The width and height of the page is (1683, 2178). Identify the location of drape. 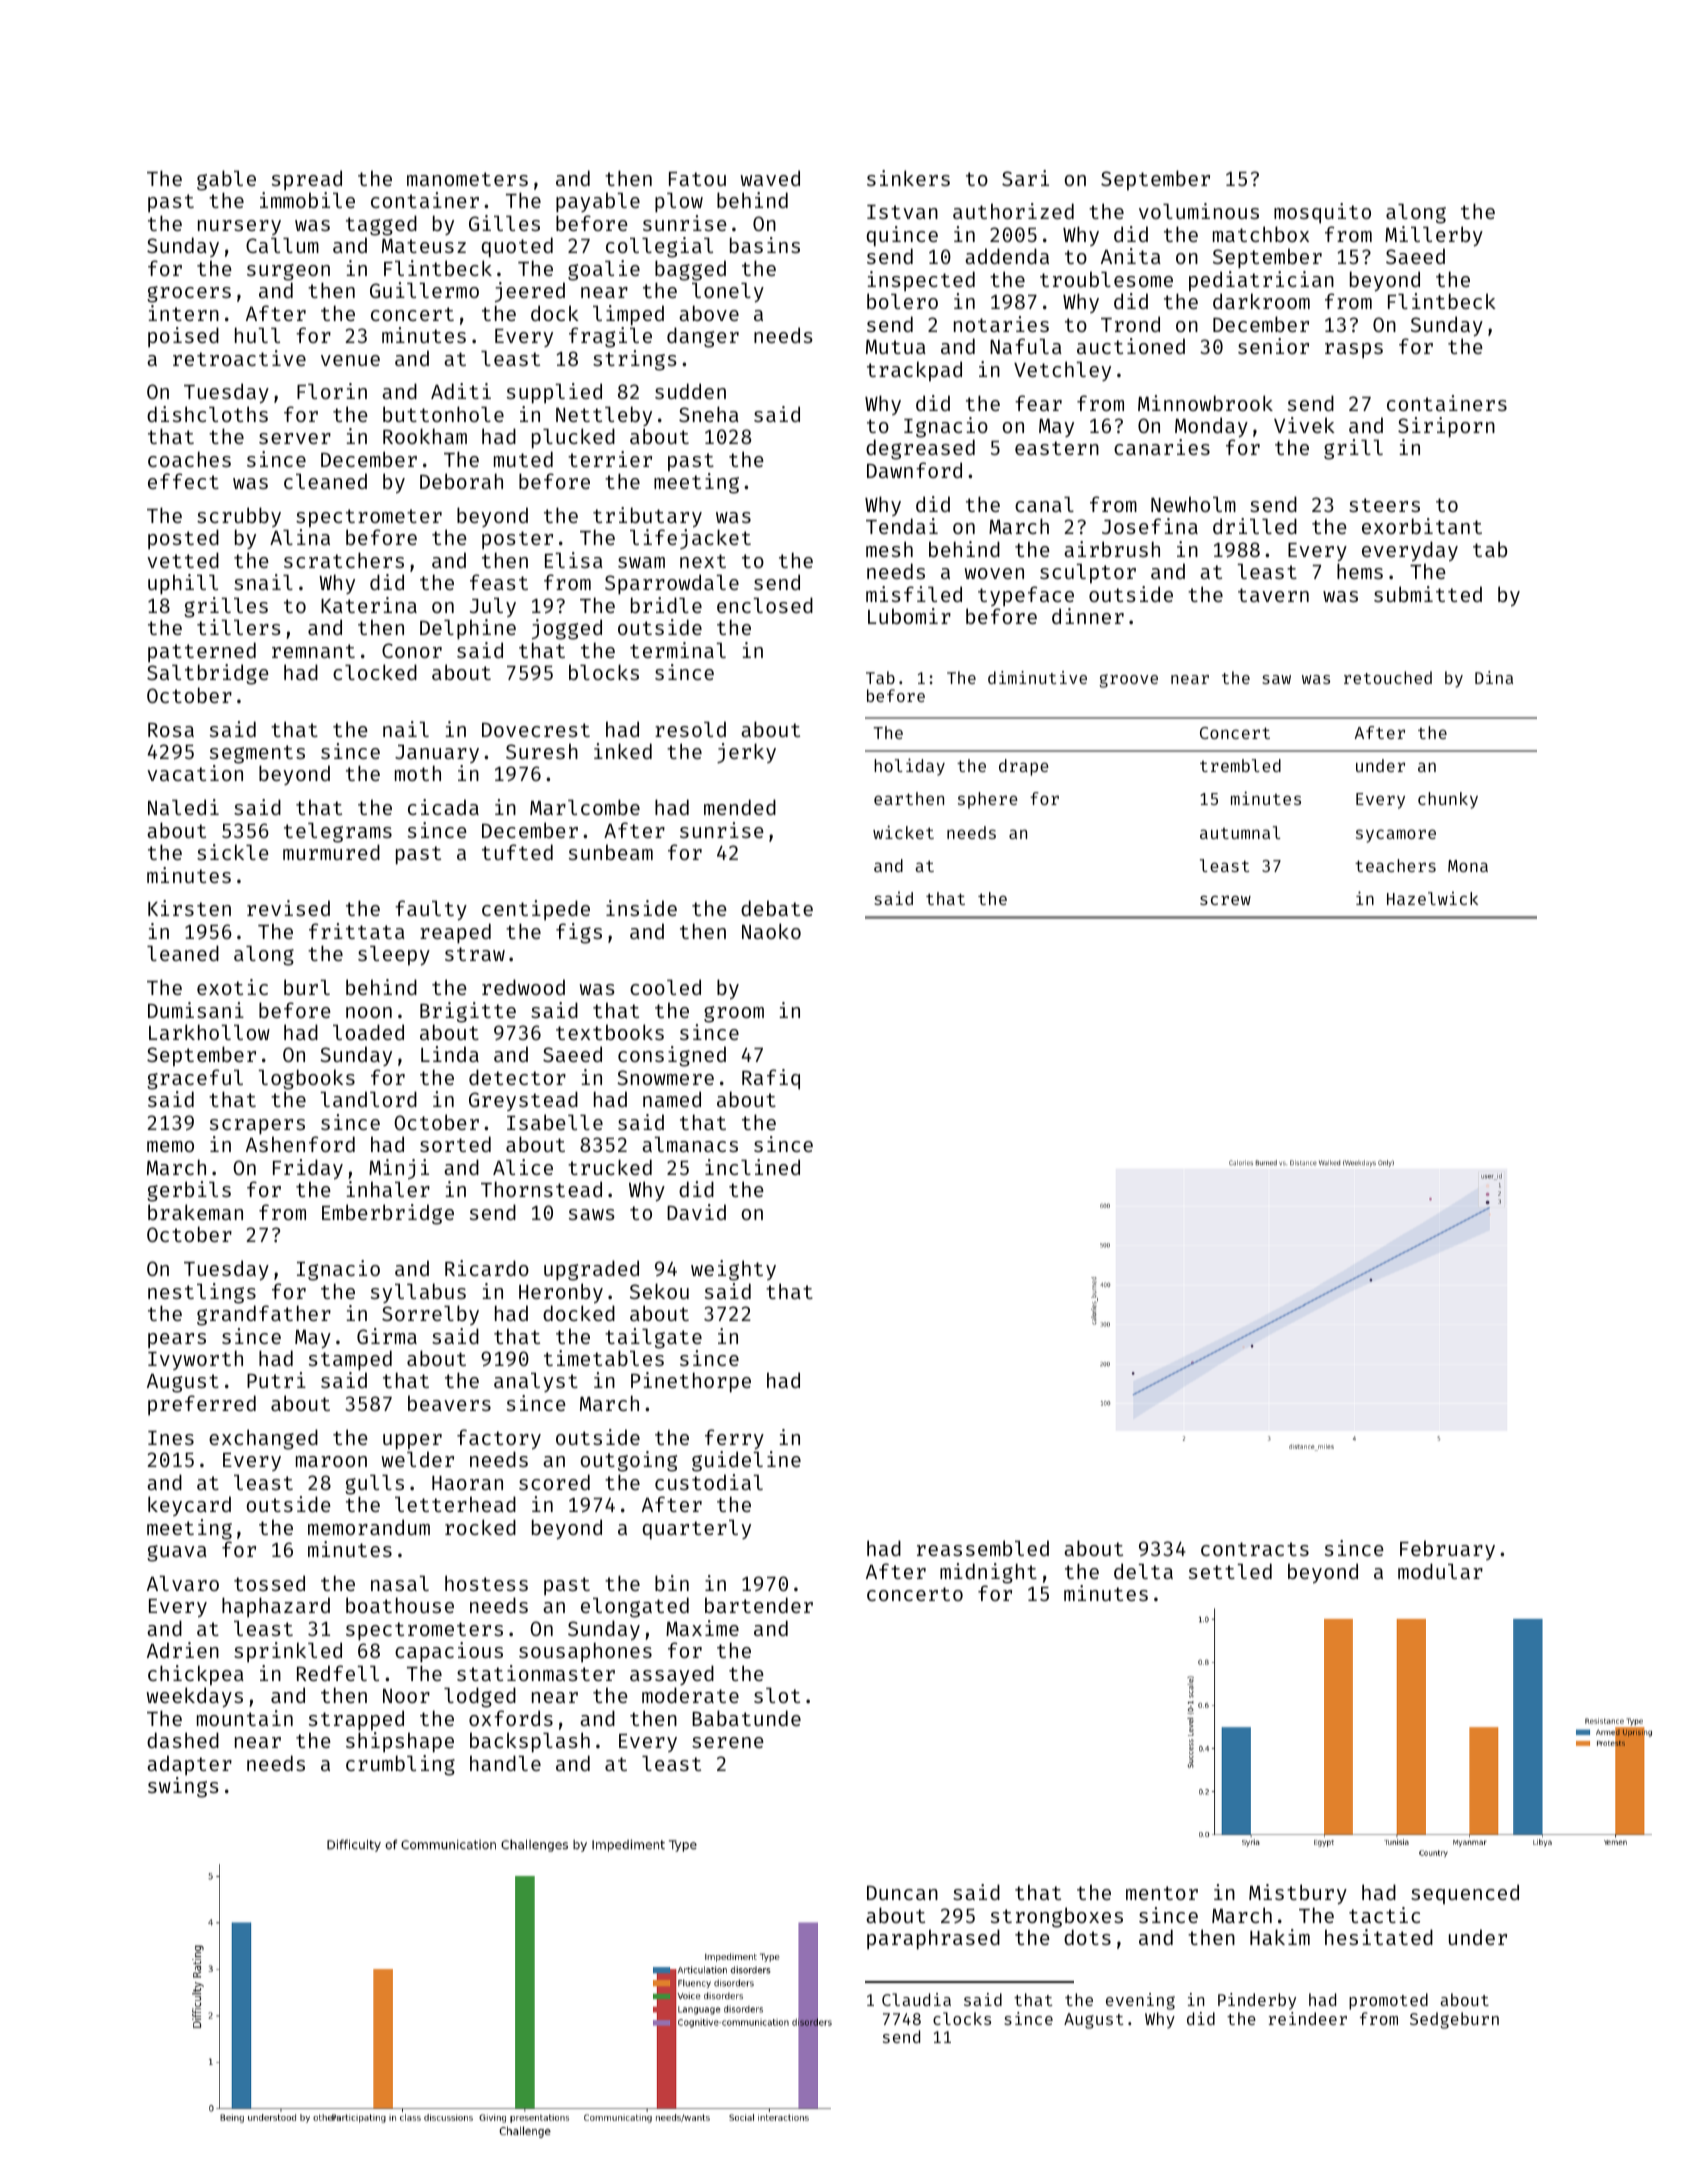
(1024, 767).
